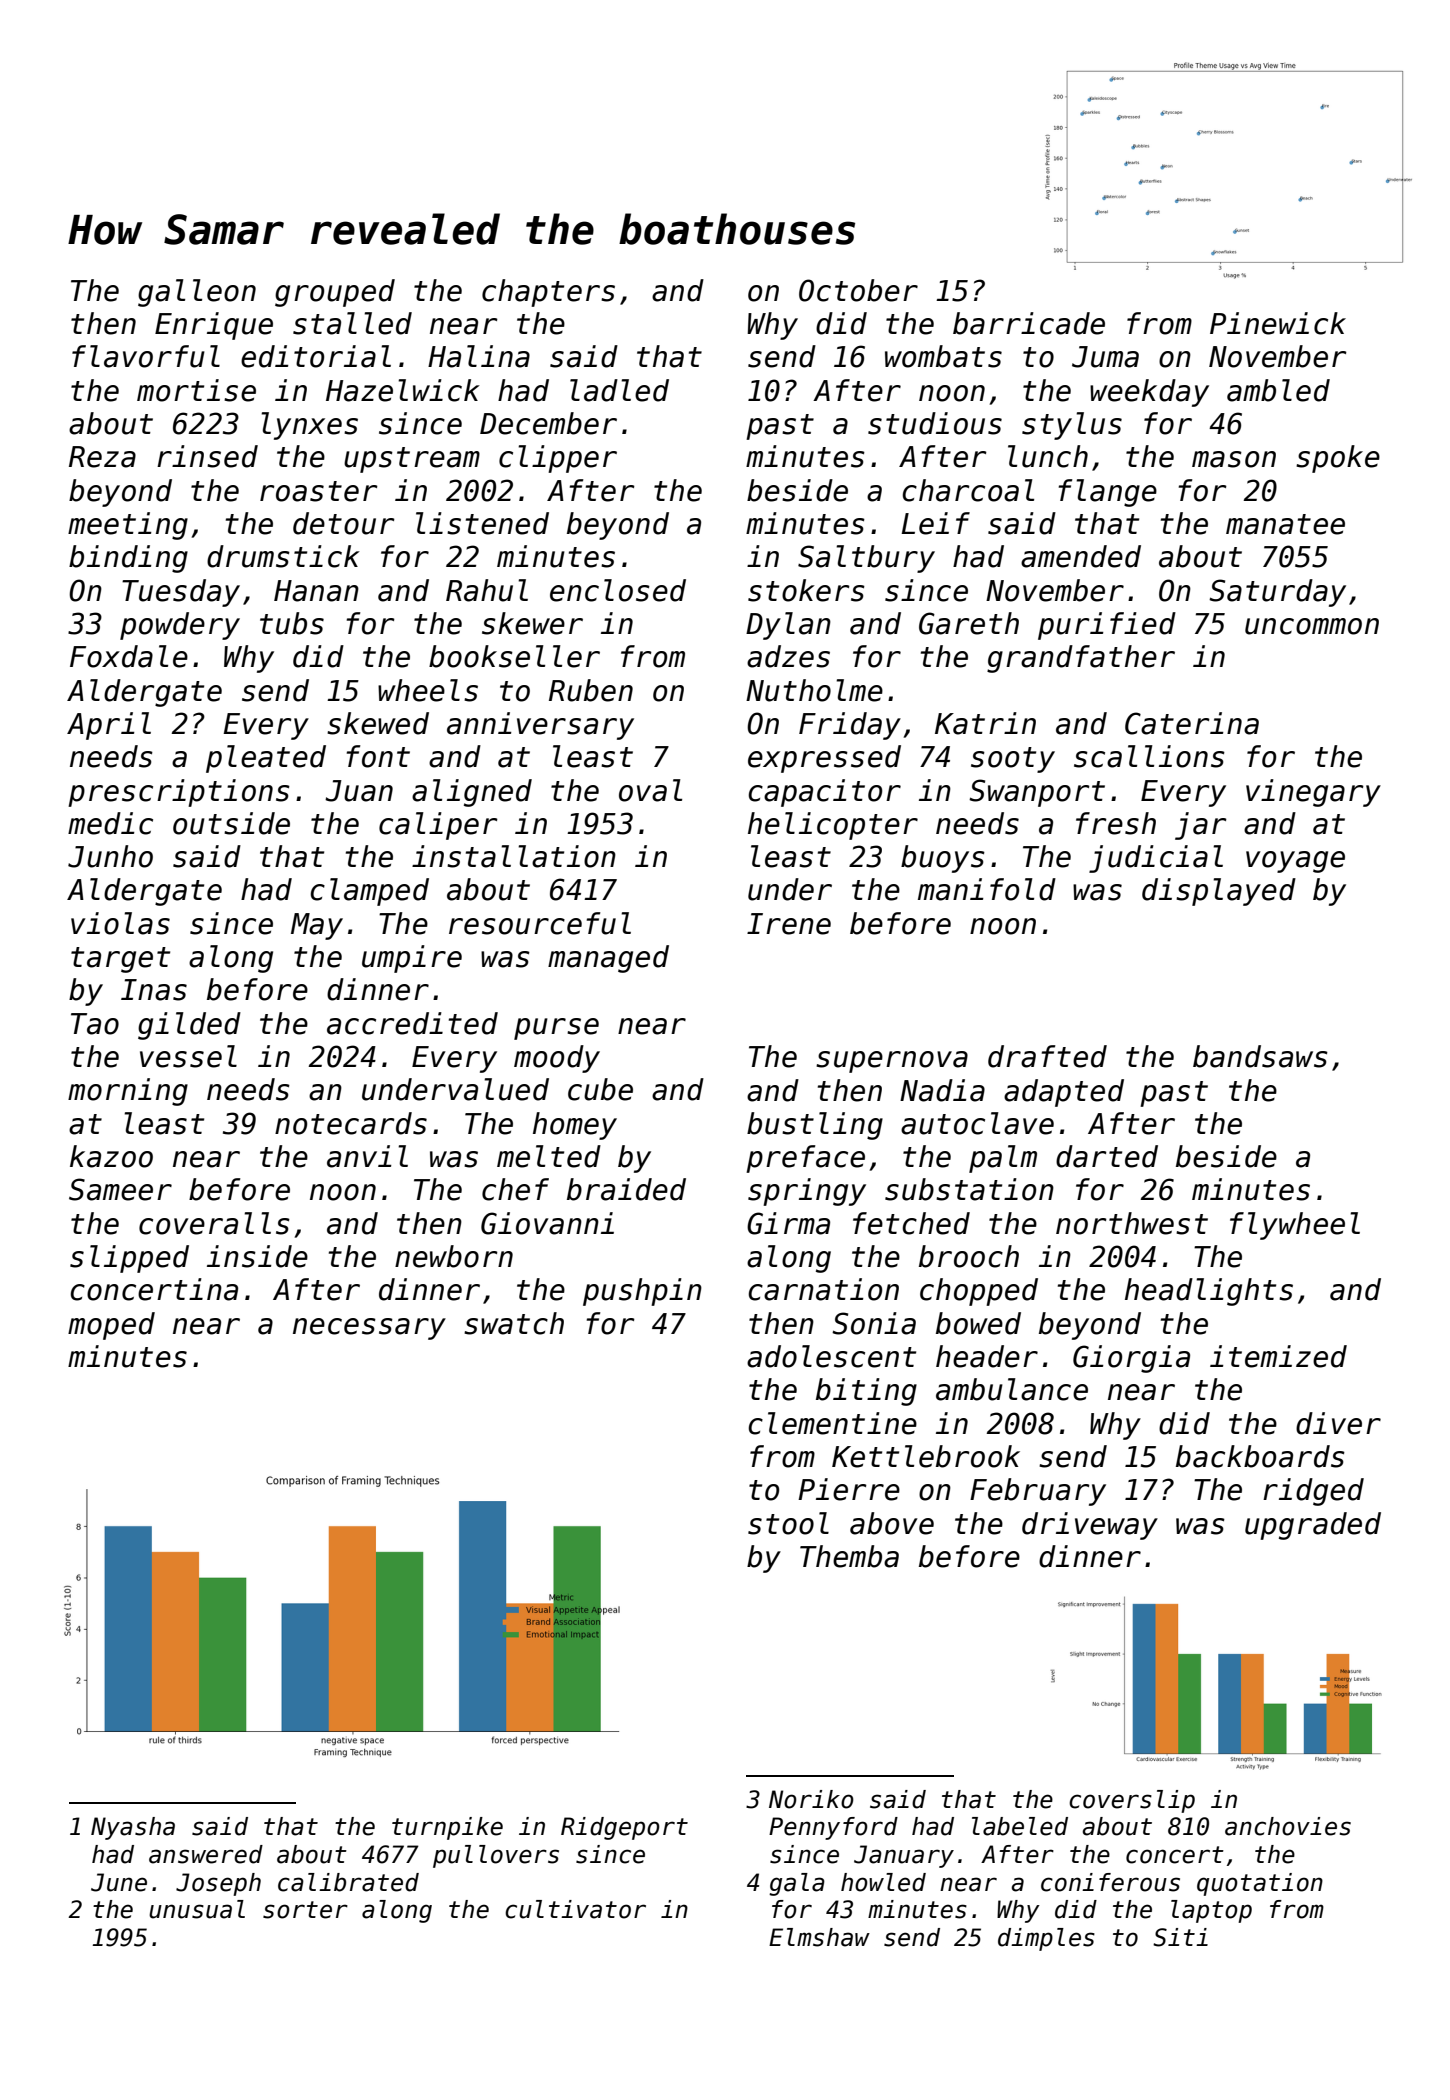 This page has height=2100, width=1450. What do you see at coordinates (1285, 524) in the page?
I see `manatee` at bounding box center [1285, 524].
